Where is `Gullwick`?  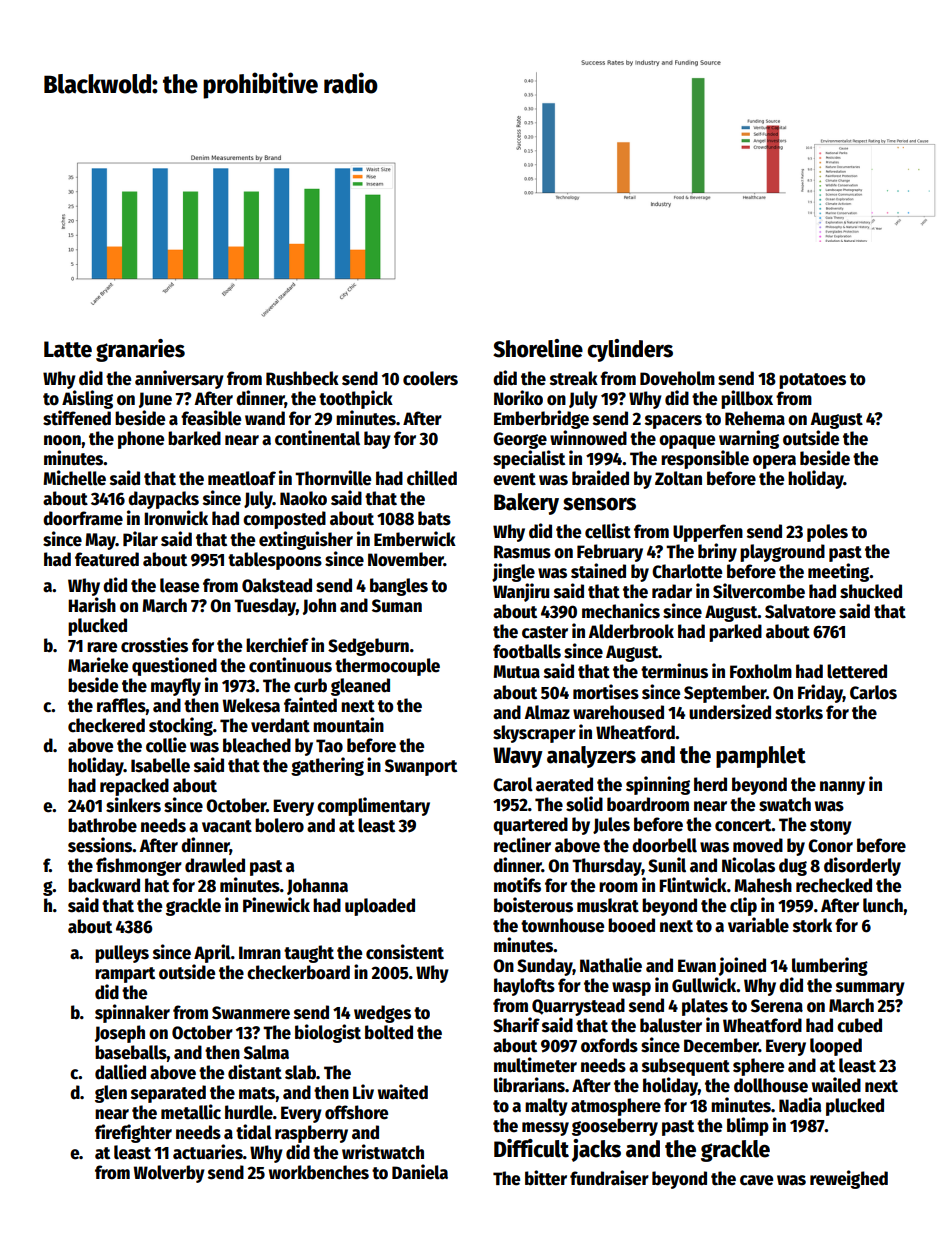
Gullwick is located at coordinates (704, 985).
